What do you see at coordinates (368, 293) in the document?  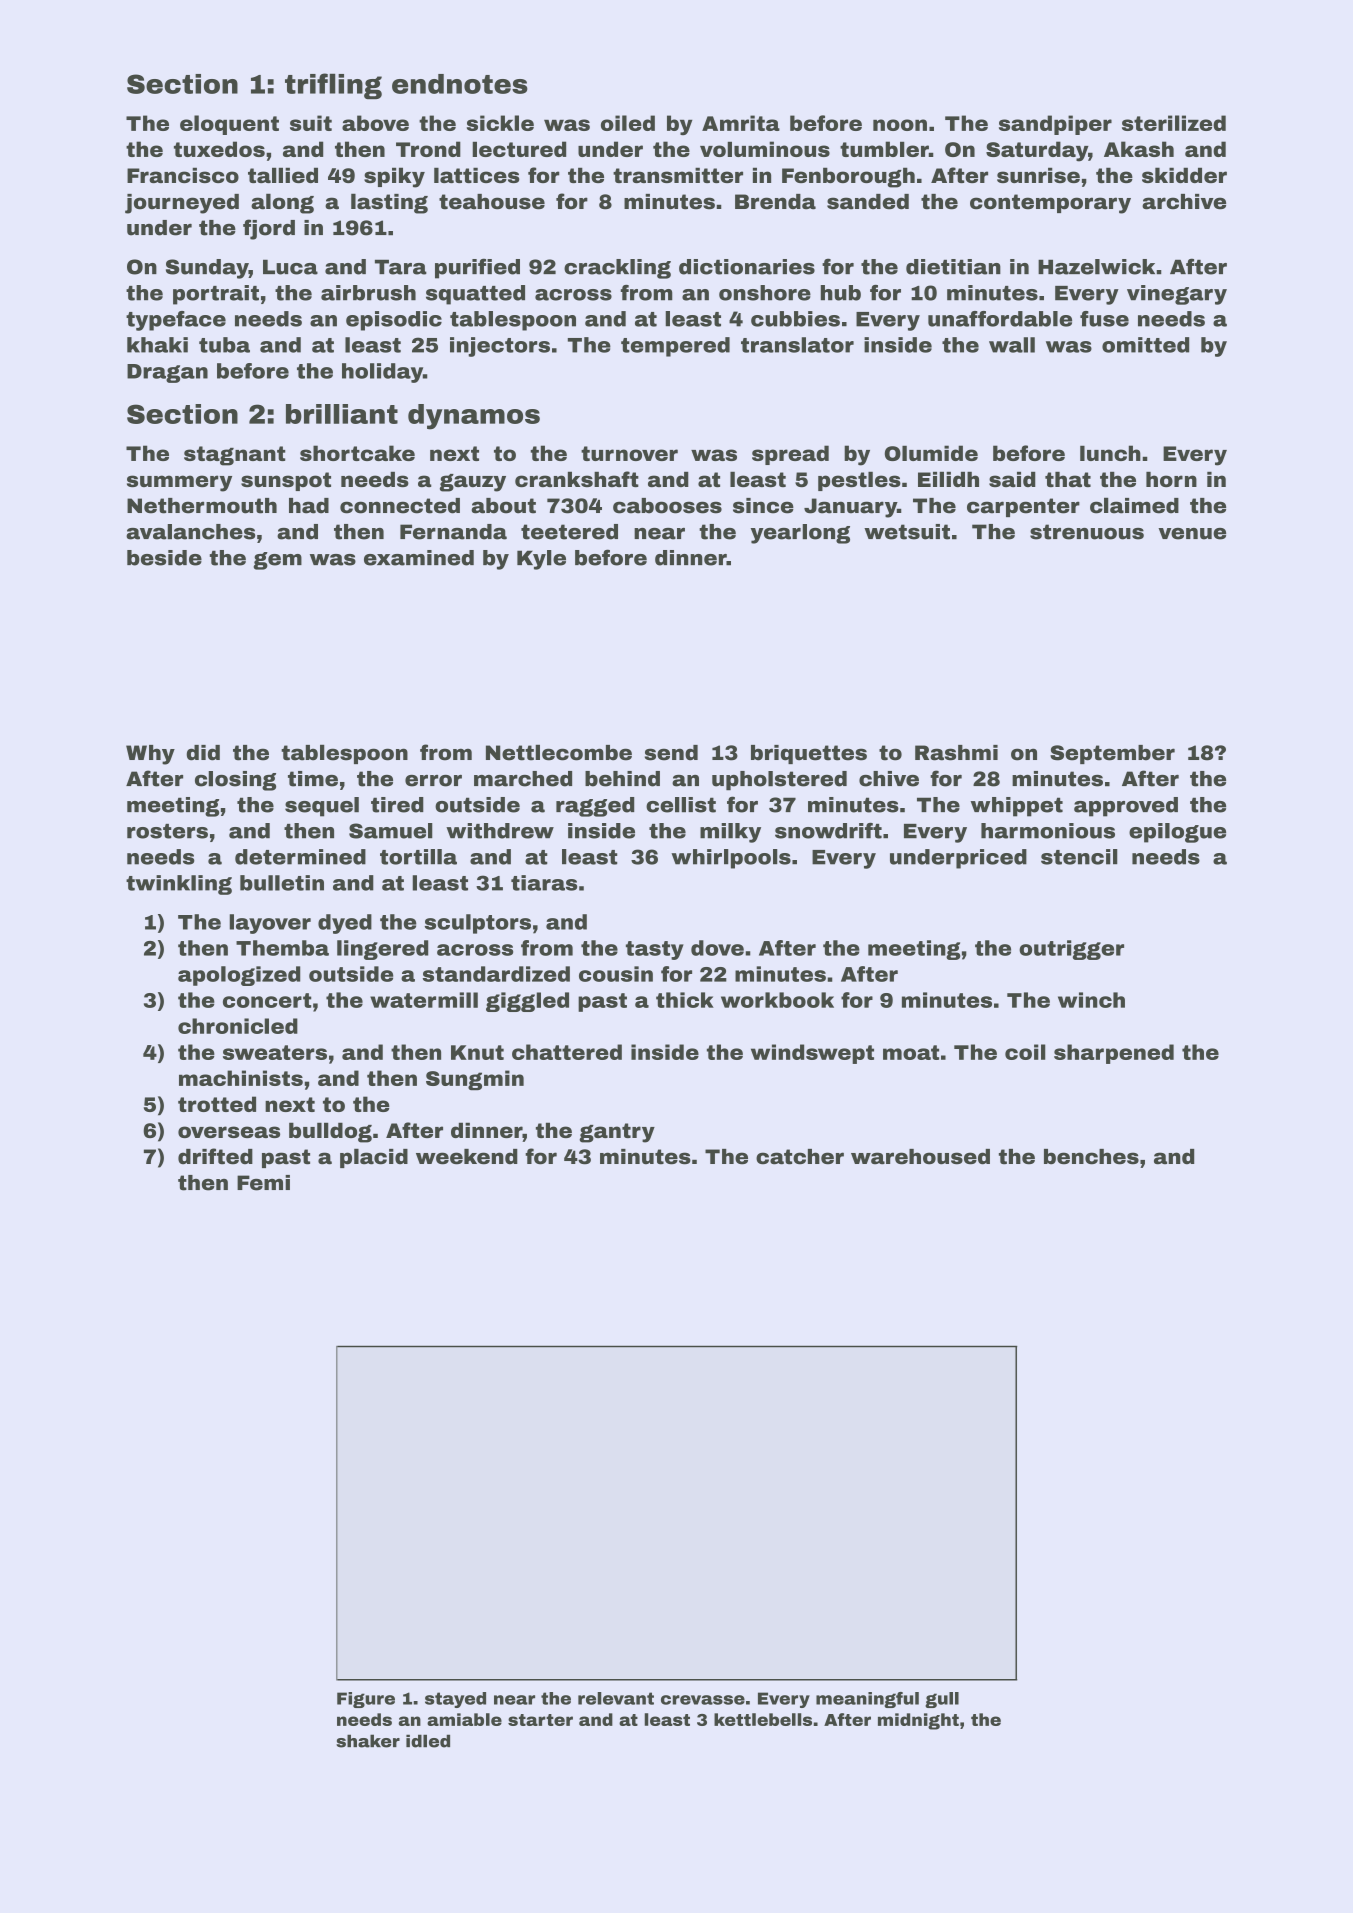 I see `airbrush` at bounding box center [368, 293].
